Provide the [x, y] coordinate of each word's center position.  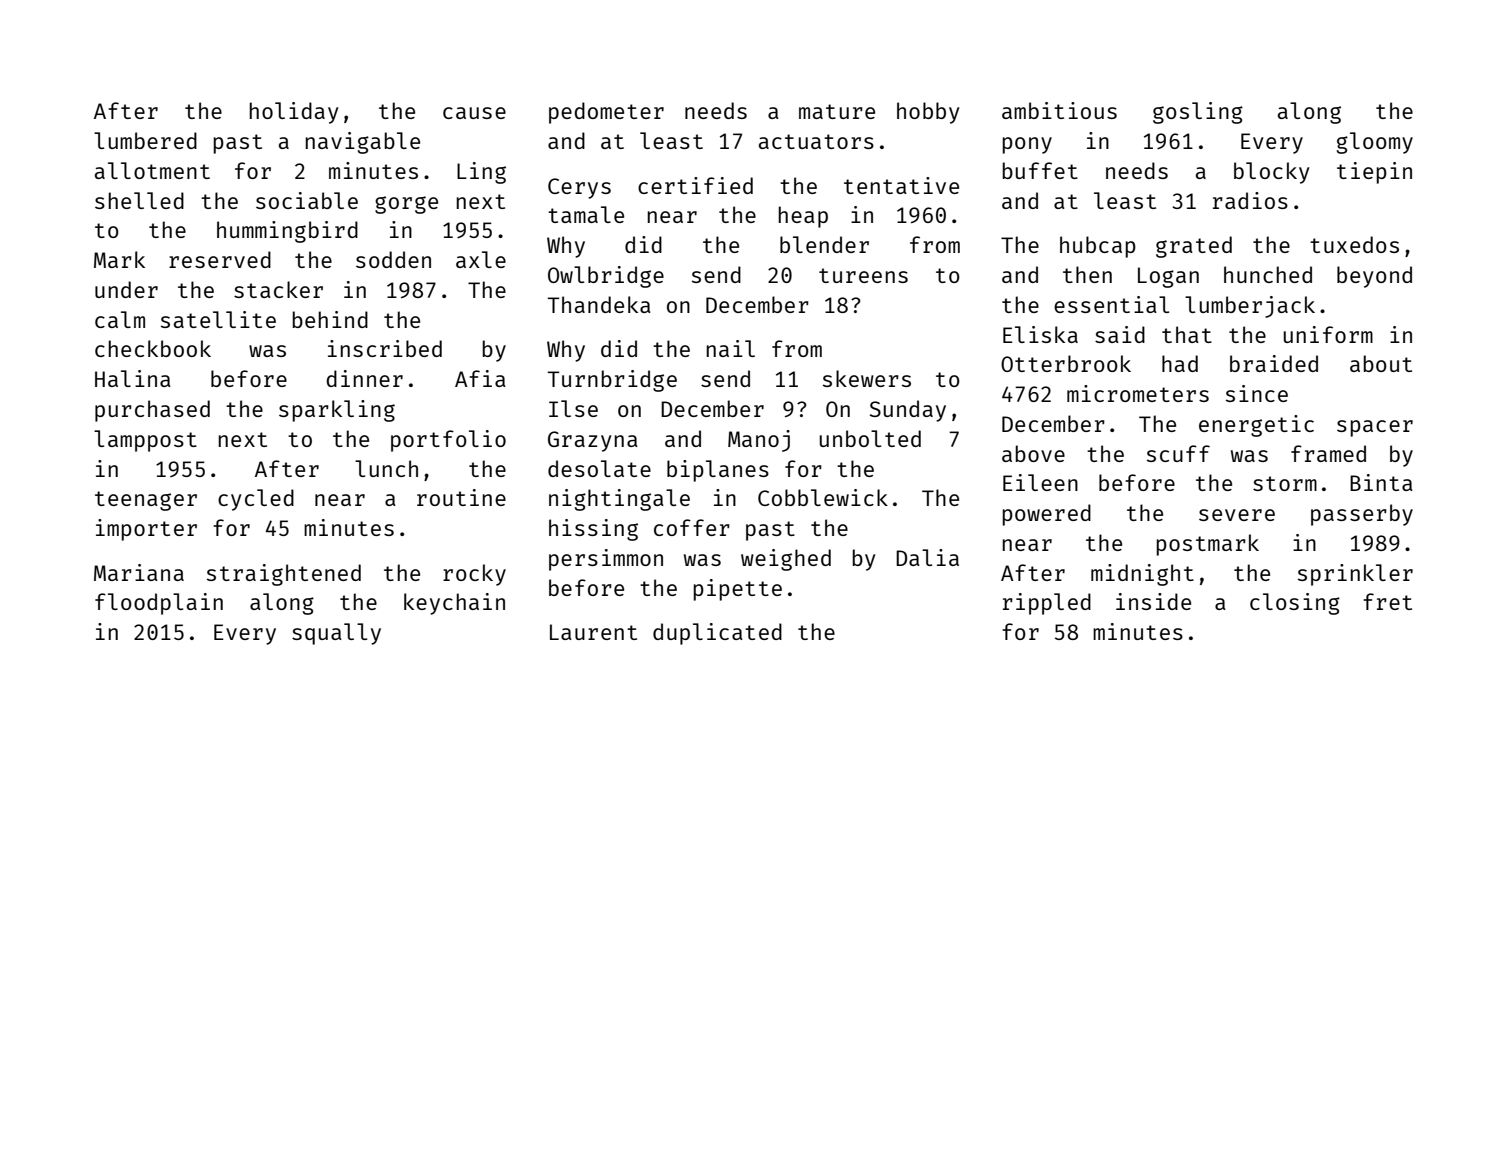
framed [1328, 453]
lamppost [145, 441]
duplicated [717, 634]
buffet [1040, 170]
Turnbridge [612, 381]
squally [336, 634]
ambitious [1059, 110]
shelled [139, 200]
